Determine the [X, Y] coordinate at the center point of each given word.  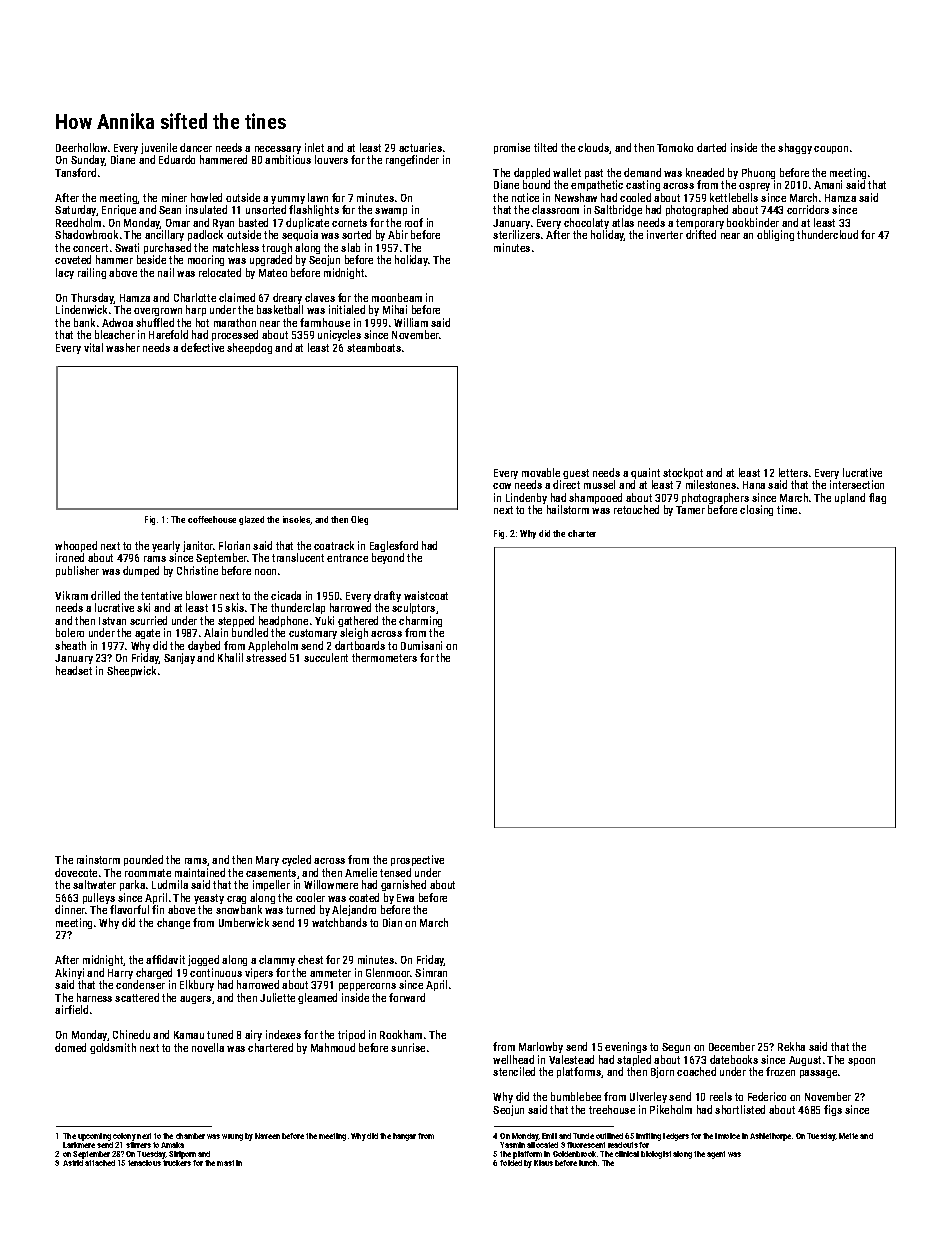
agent [716, 1155]
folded [511, 1163]
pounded [143, 860]
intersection [857, 484]
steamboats [374, 347]
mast [225, 1163]
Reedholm [78, 222]
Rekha [791, 1046]
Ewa [405, 898]
